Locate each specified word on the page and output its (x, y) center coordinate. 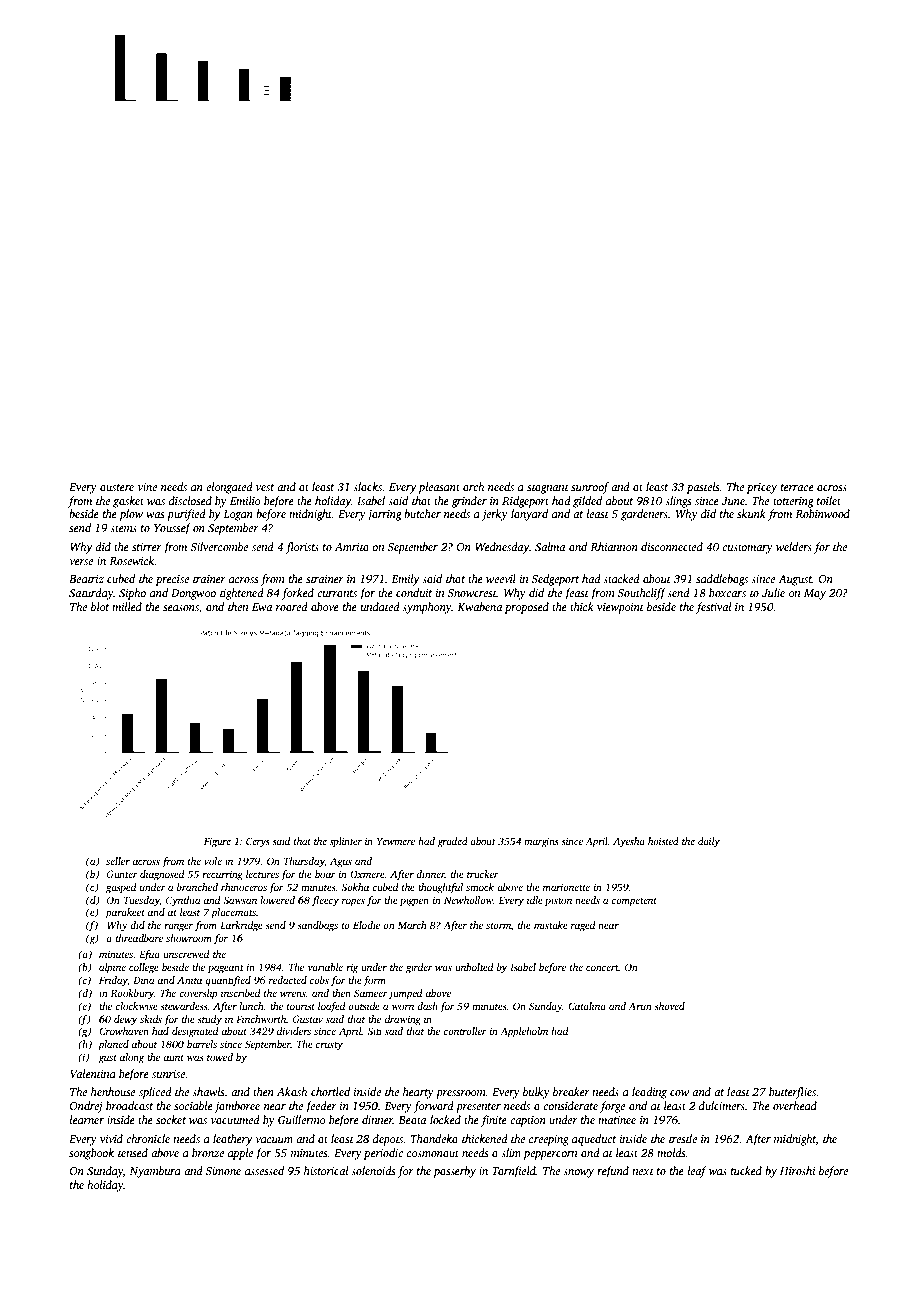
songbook (91, 1154)
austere (117, 487)
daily (709, 842)
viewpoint (620, 608)
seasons (181, 608)
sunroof (590, 488)
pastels (703, 488)
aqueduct (594, 1140)
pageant (226, 969)
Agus (341, 862)
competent (634, 902)
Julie (773, 592)
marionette (566, 887)
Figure (217, 842)
